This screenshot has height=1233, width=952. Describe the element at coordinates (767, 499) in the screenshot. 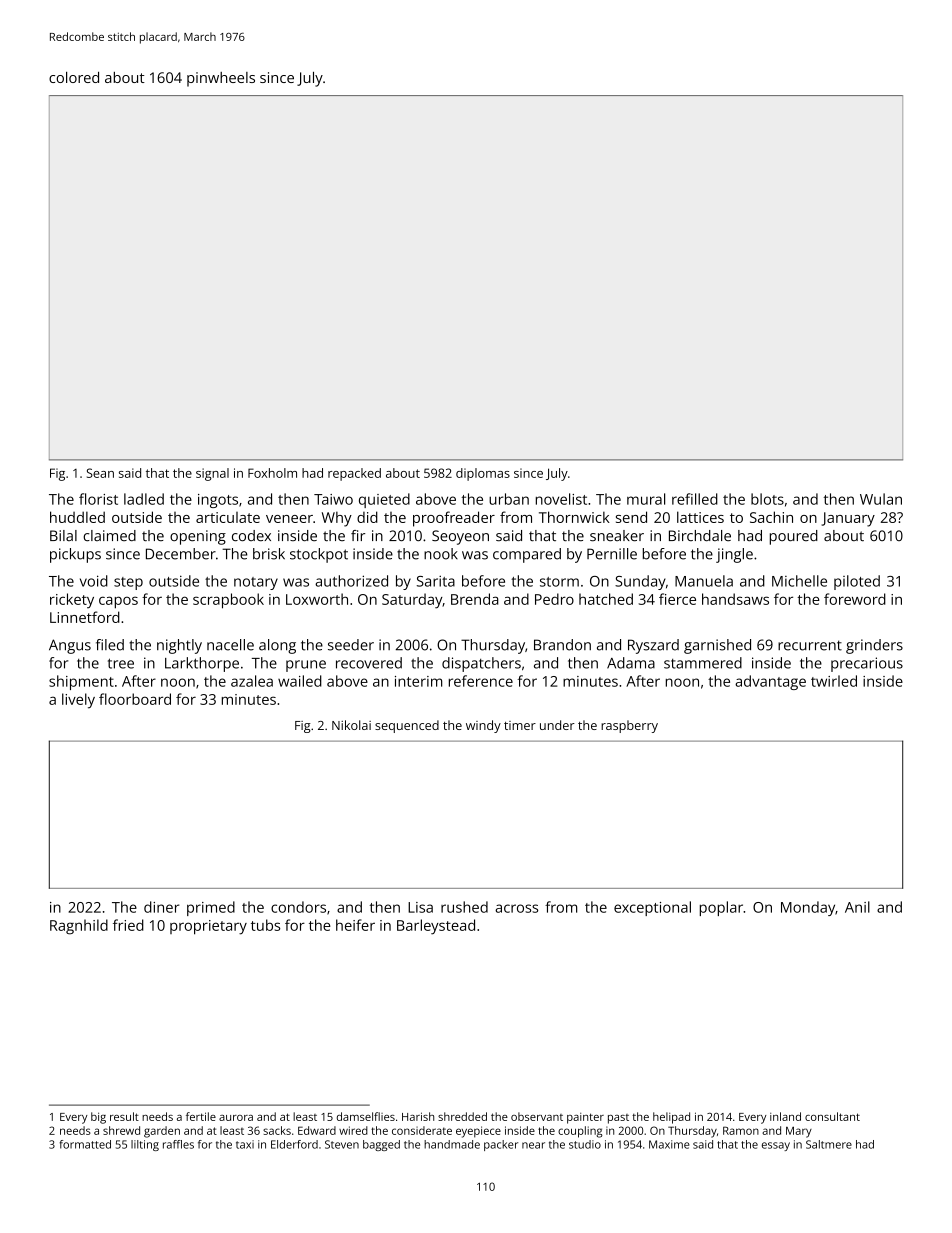

I see `blots` at that location.
